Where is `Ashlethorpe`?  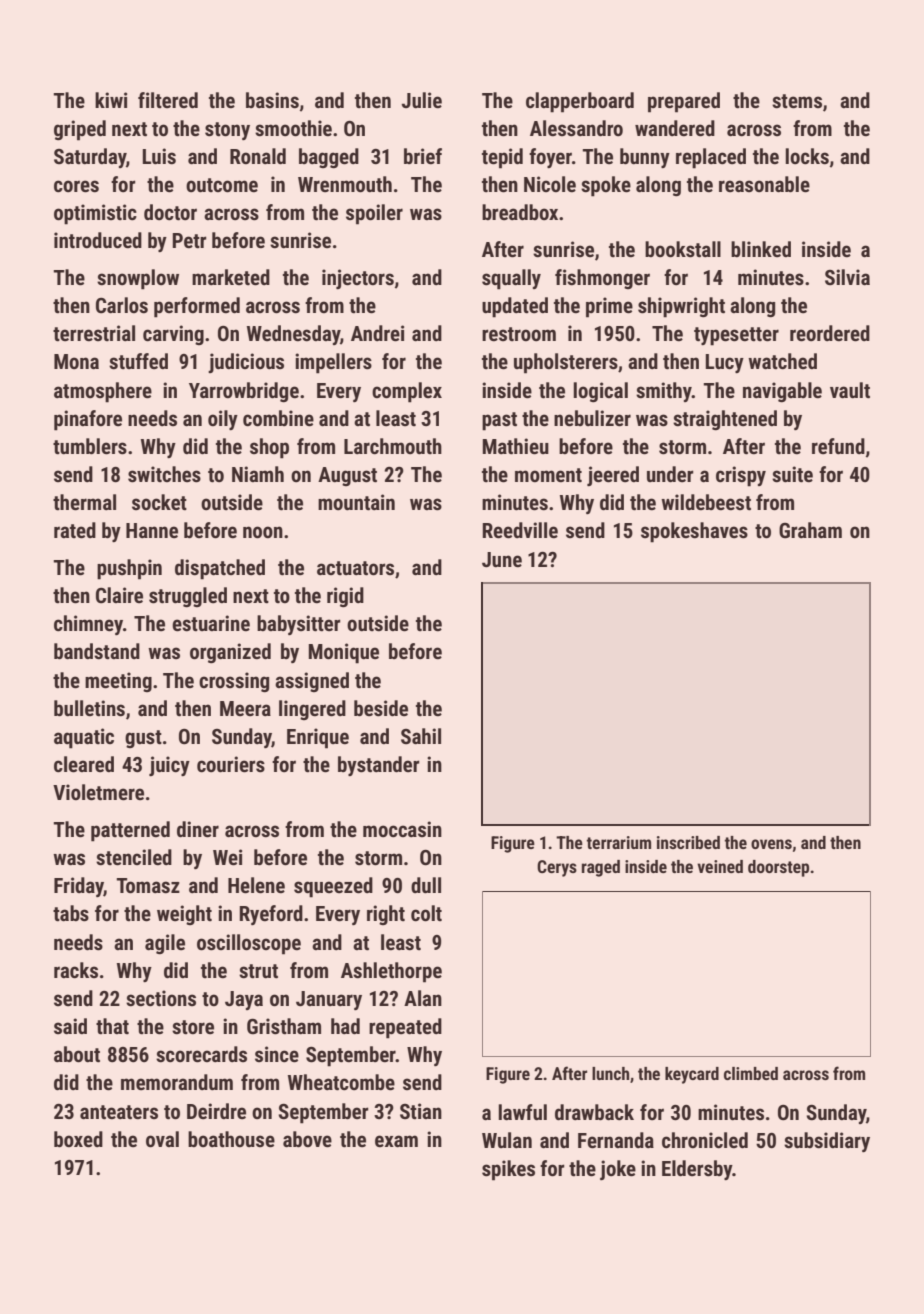 Ashlethorpe is located at coordinates (391, 972).
